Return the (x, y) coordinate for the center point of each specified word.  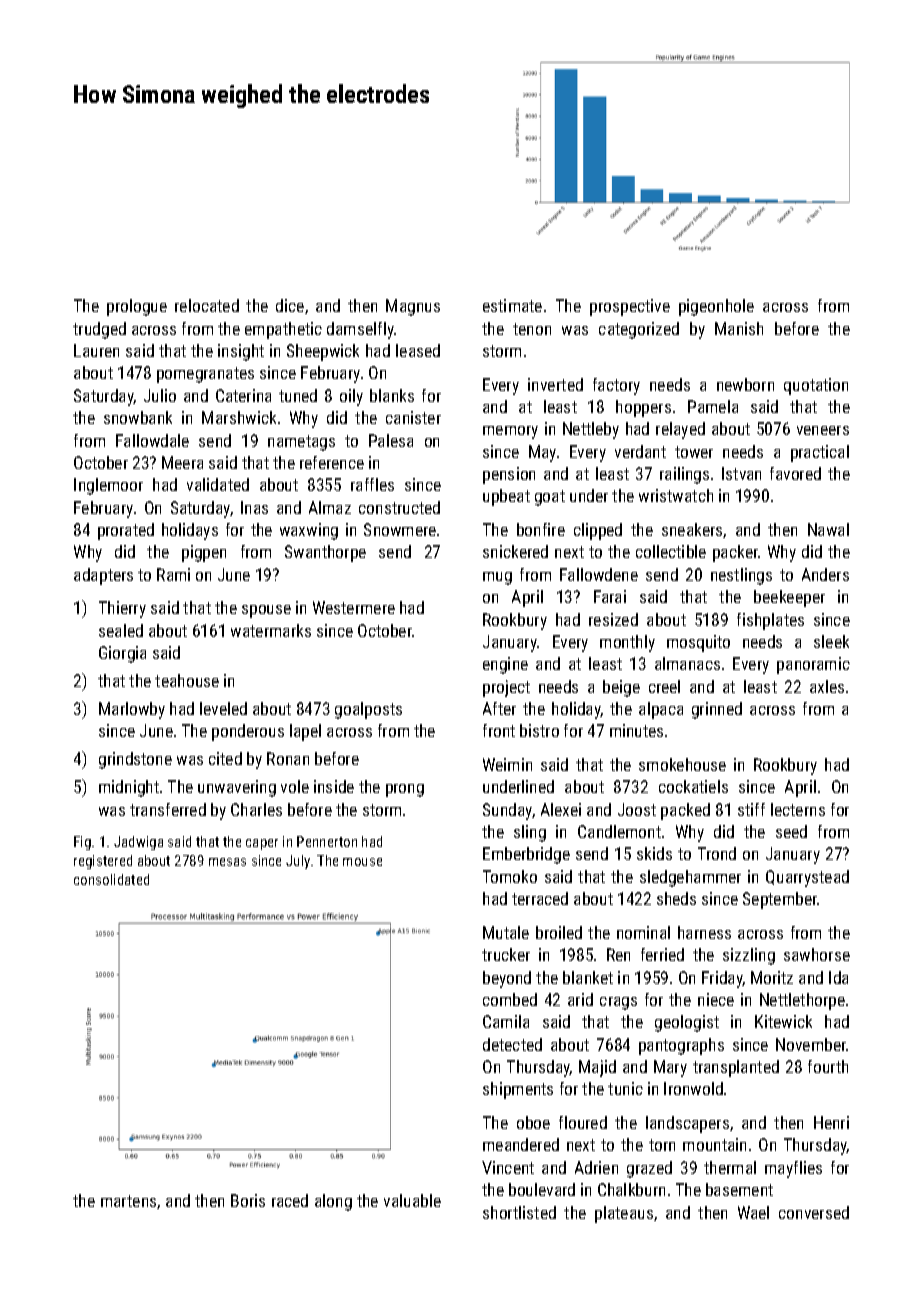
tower (694, 452)
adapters (103, 576)
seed (791, 831)
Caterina (243, 395)
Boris (248, 1200)
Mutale (506, 932)
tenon (532, 329)
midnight (129, 788)
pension (509, 475)
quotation (816, 386)
